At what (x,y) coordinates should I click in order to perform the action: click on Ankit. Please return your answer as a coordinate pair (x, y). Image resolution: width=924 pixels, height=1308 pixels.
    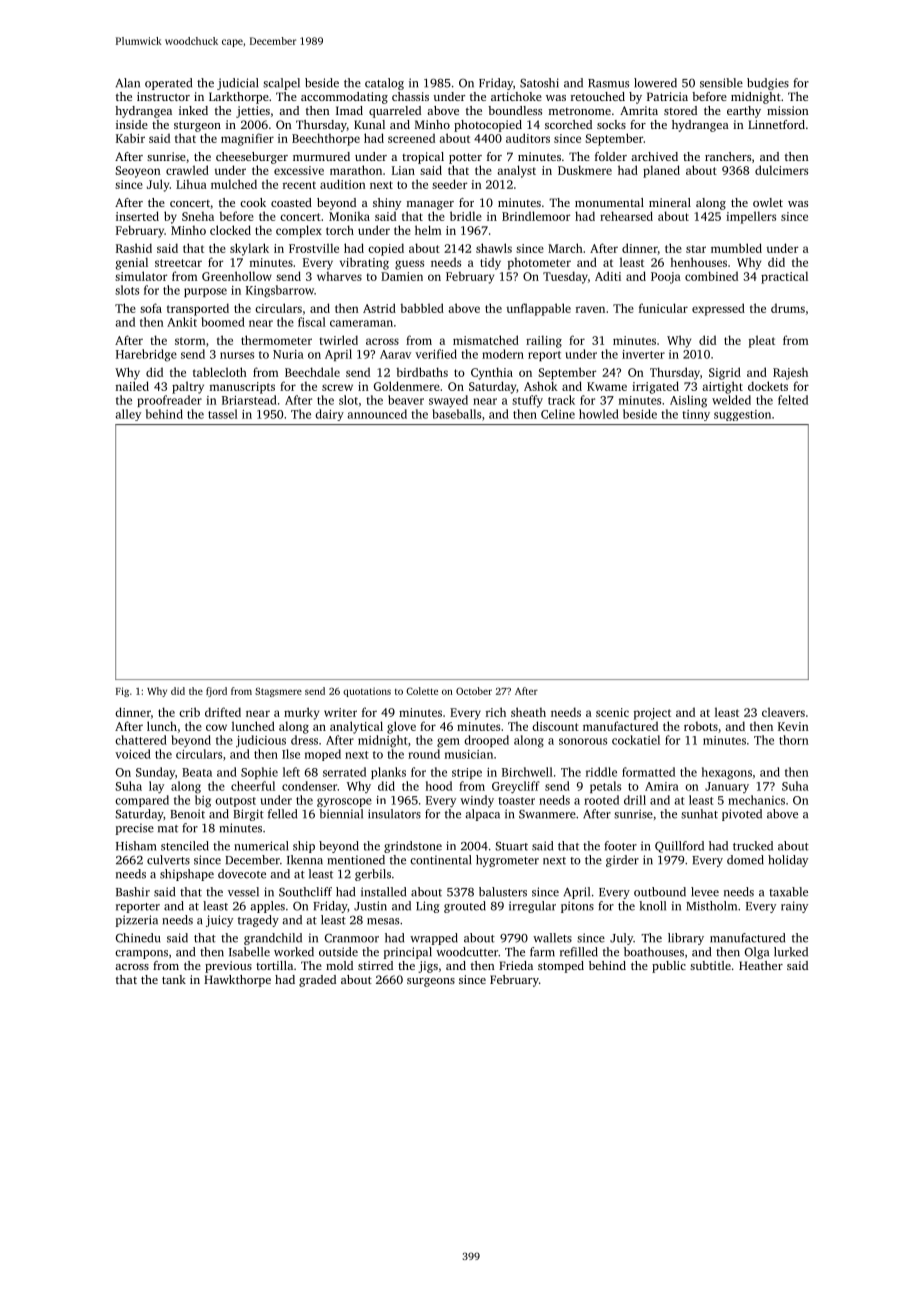
    Looking at the image, I should click on (182, 322).
